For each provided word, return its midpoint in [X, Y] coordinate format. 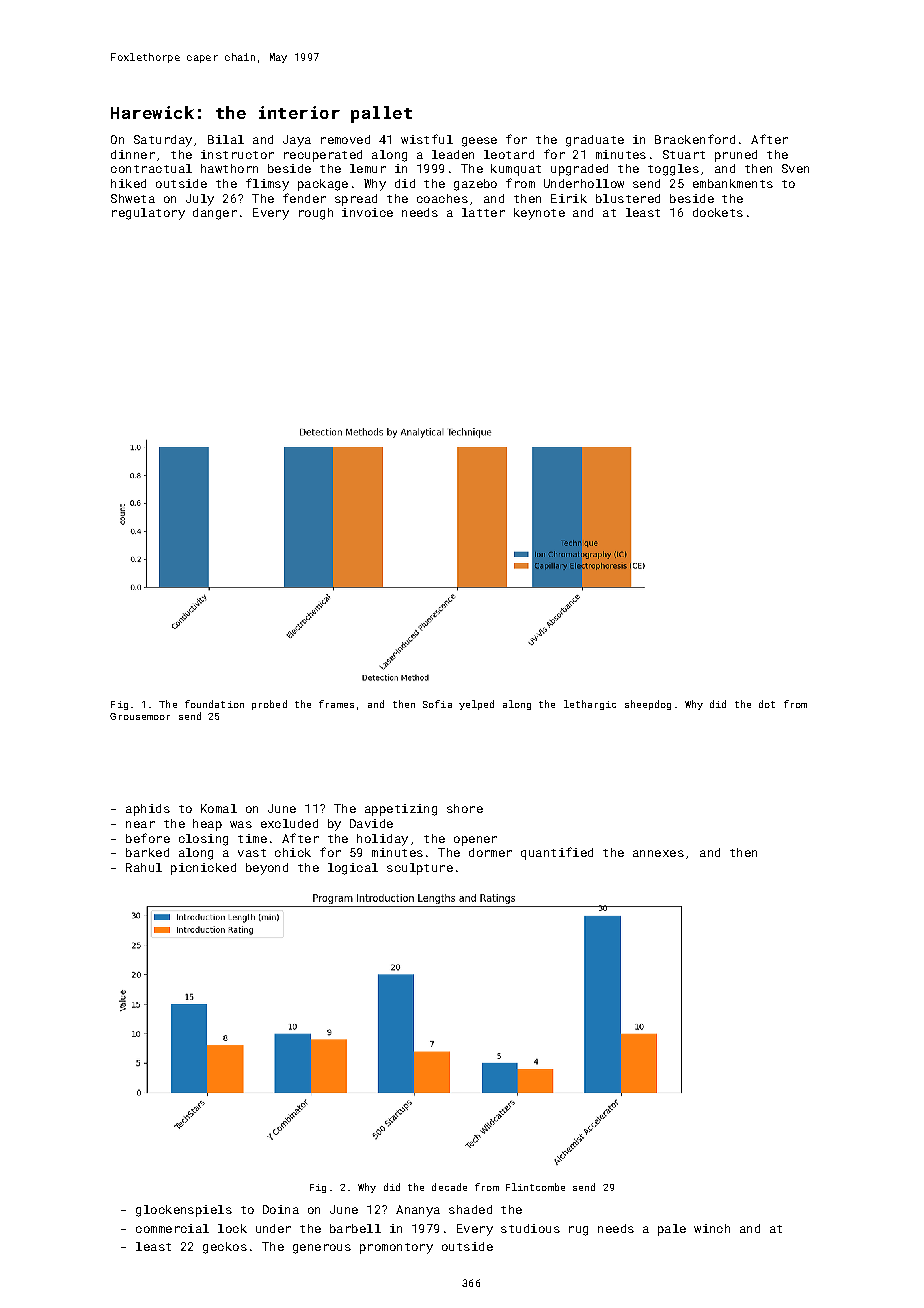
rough [316, 214]
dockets [718, 212]
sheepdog [648, 705]
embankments [733, 183]
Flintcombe [535, 1187]
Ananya [418, 1211]
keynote [539, 214]
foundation [214, 704]
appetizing [401, 810]
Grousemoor [140, 716]
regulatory [148, 214]
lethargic [590, 705]
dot [767, 704]
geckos [225, 1248]
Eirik [569, 198]
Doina [281, 1209]
